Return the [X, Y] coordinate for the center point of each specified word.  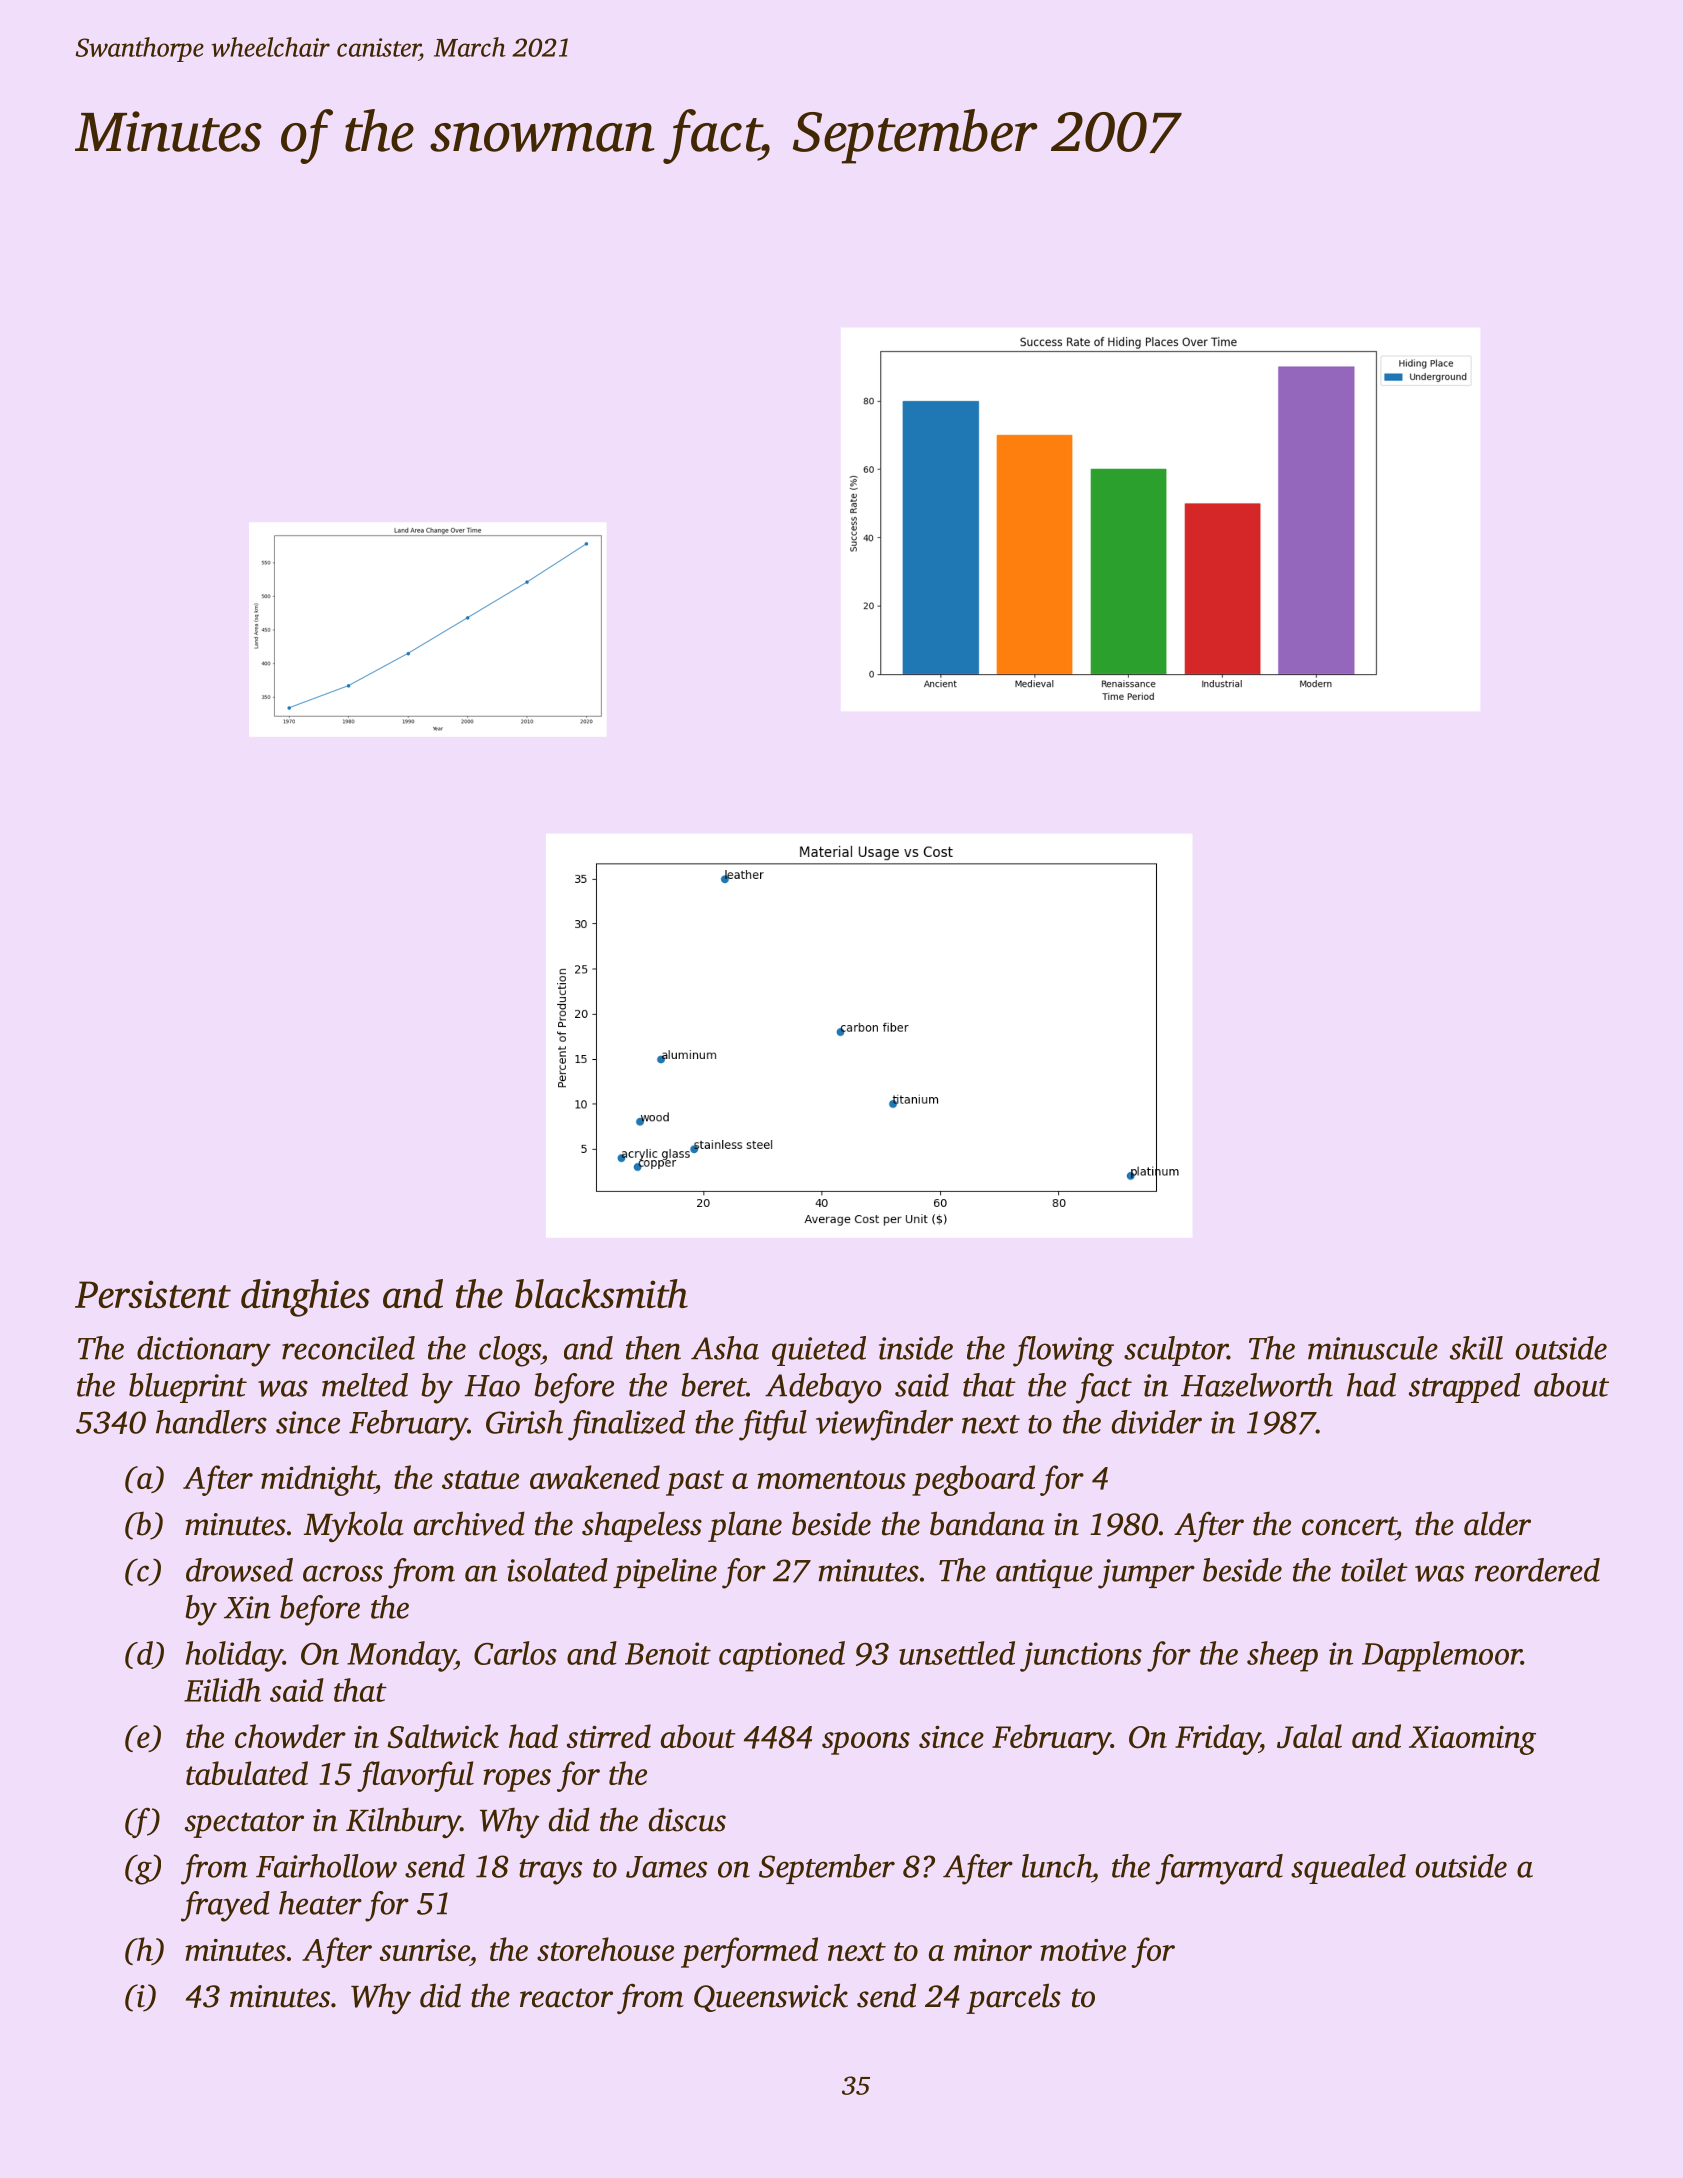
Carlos [515, 1653]
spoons [866, 1743]
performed [749, 1952]
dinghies [305, 1298]
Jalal [1309, 1736]
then [653, 1348]
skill [1476, 1348]
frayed [225, 1906]
